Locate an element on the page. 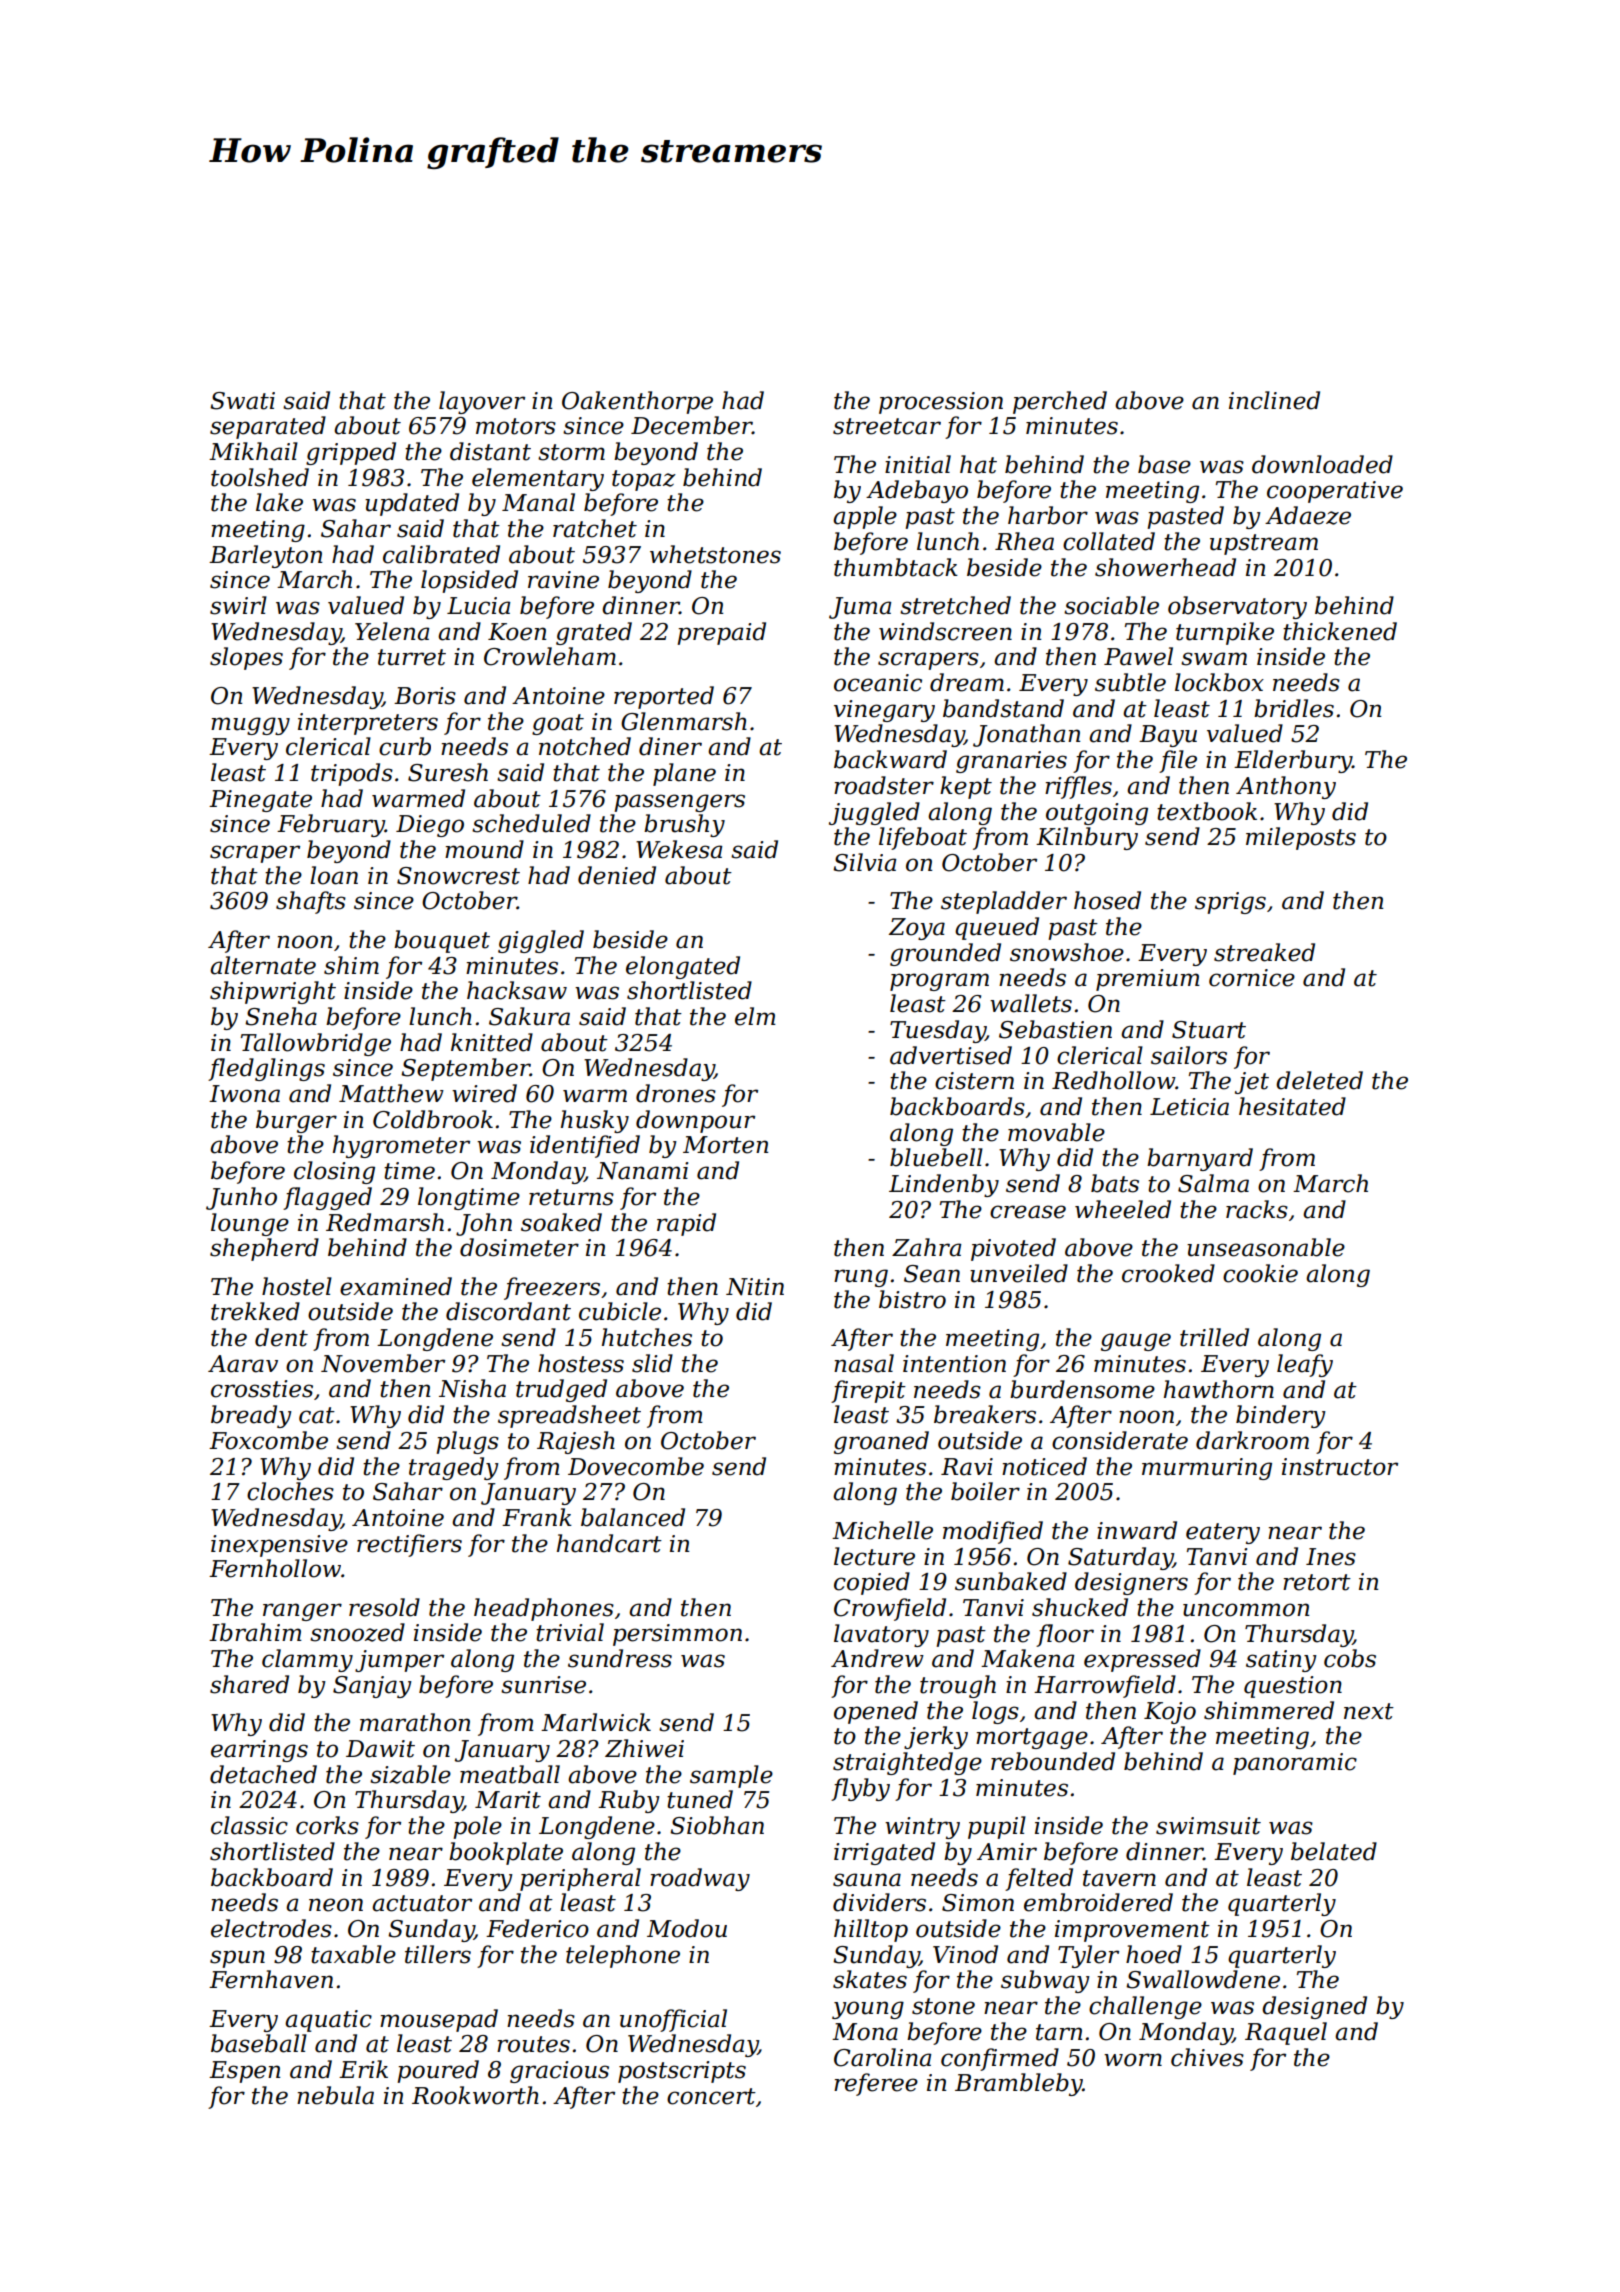 The width and height of the image is (1620, 2292). sociable is located at coordinates (1111, 605).
